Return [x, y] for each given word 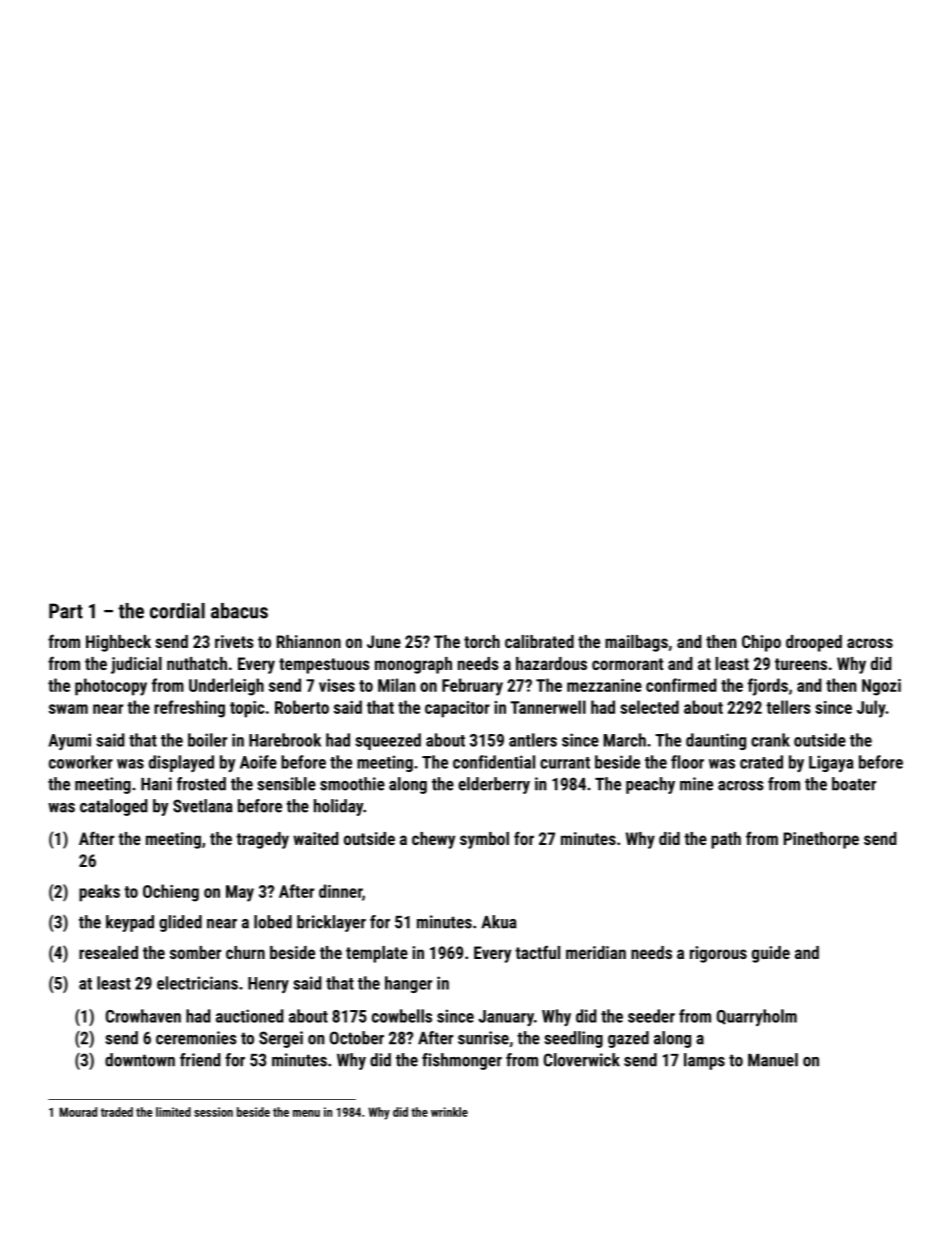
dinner [340, 891]
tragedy [262, 840]
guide [771, 954]
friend [200, 1060]
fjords [768, 687]
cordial [177, 611]
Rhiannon [309, 641]
